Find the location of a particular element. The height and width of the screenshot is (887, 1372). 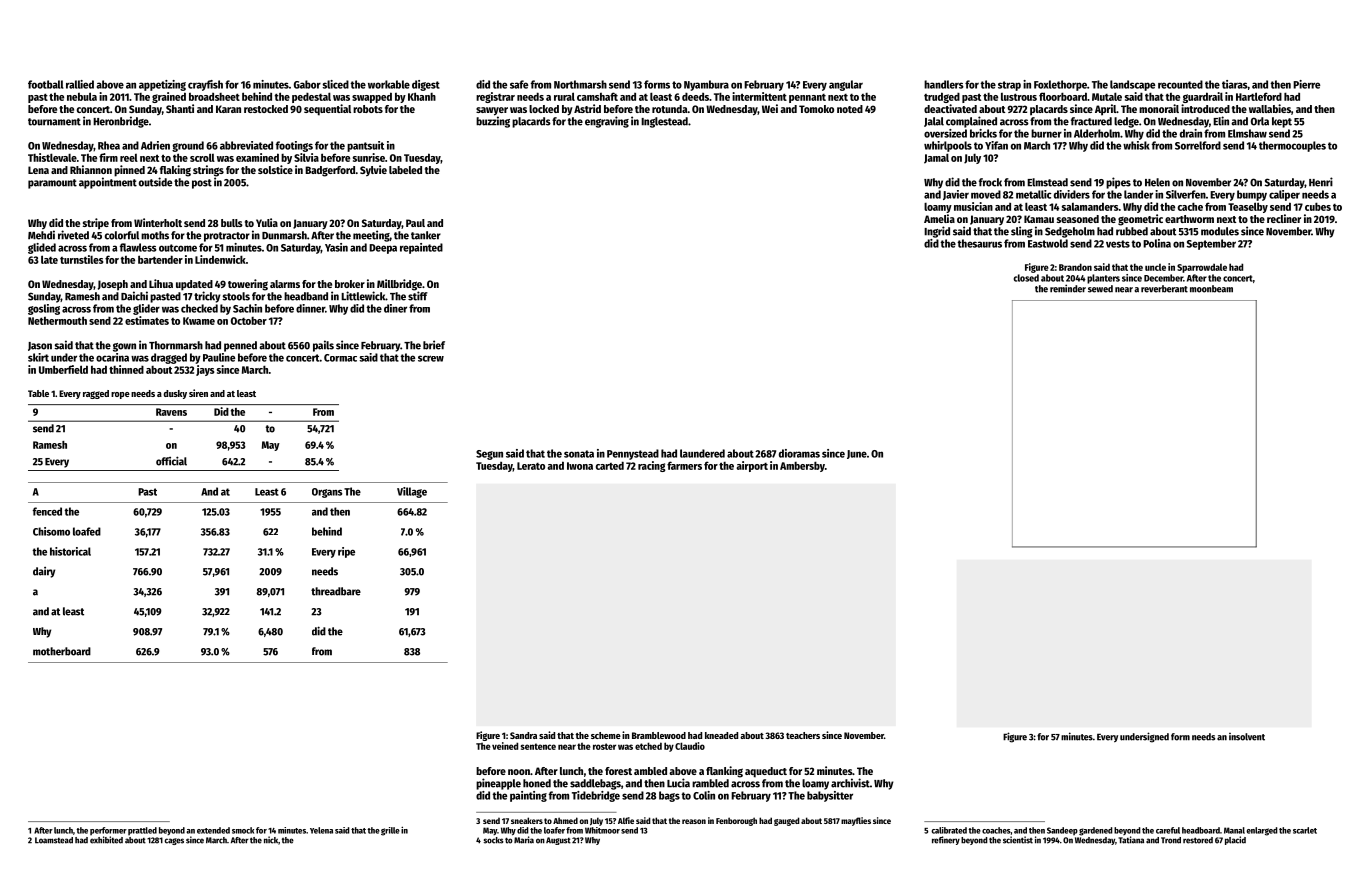

Alfie is located at coordinates (626, 820).
